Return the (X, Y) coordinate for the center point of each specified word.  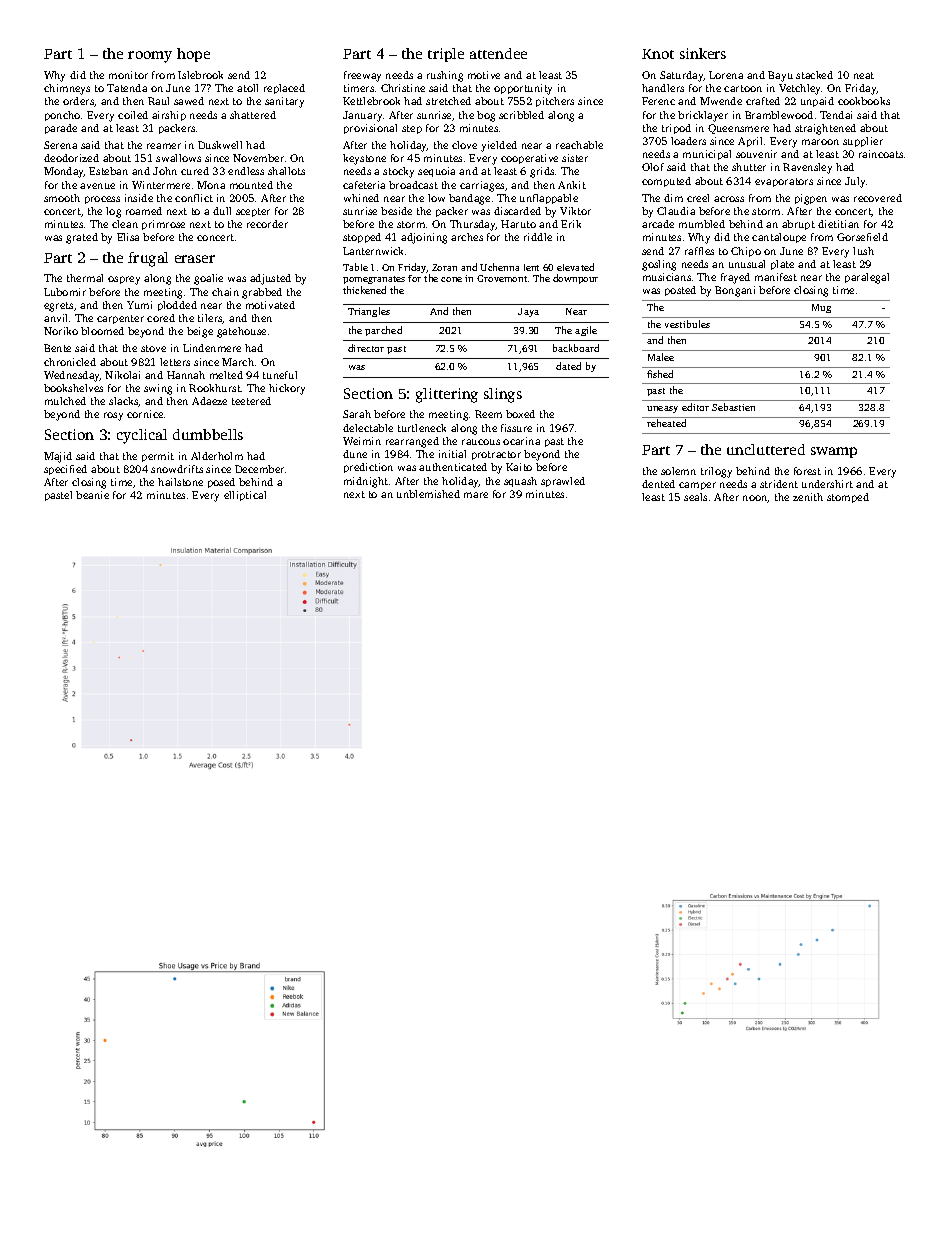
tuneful (280, 375)
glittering (447, 395)
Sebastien (733, 407)
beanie (92, 495)
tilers (210, 319)
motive (484, 75)
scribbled (521, 115)
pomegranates (374, 280)
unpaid (817, 102)
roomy (150, 57)
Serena (60, 145)
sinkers (703, 53)
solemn (678, 471)
